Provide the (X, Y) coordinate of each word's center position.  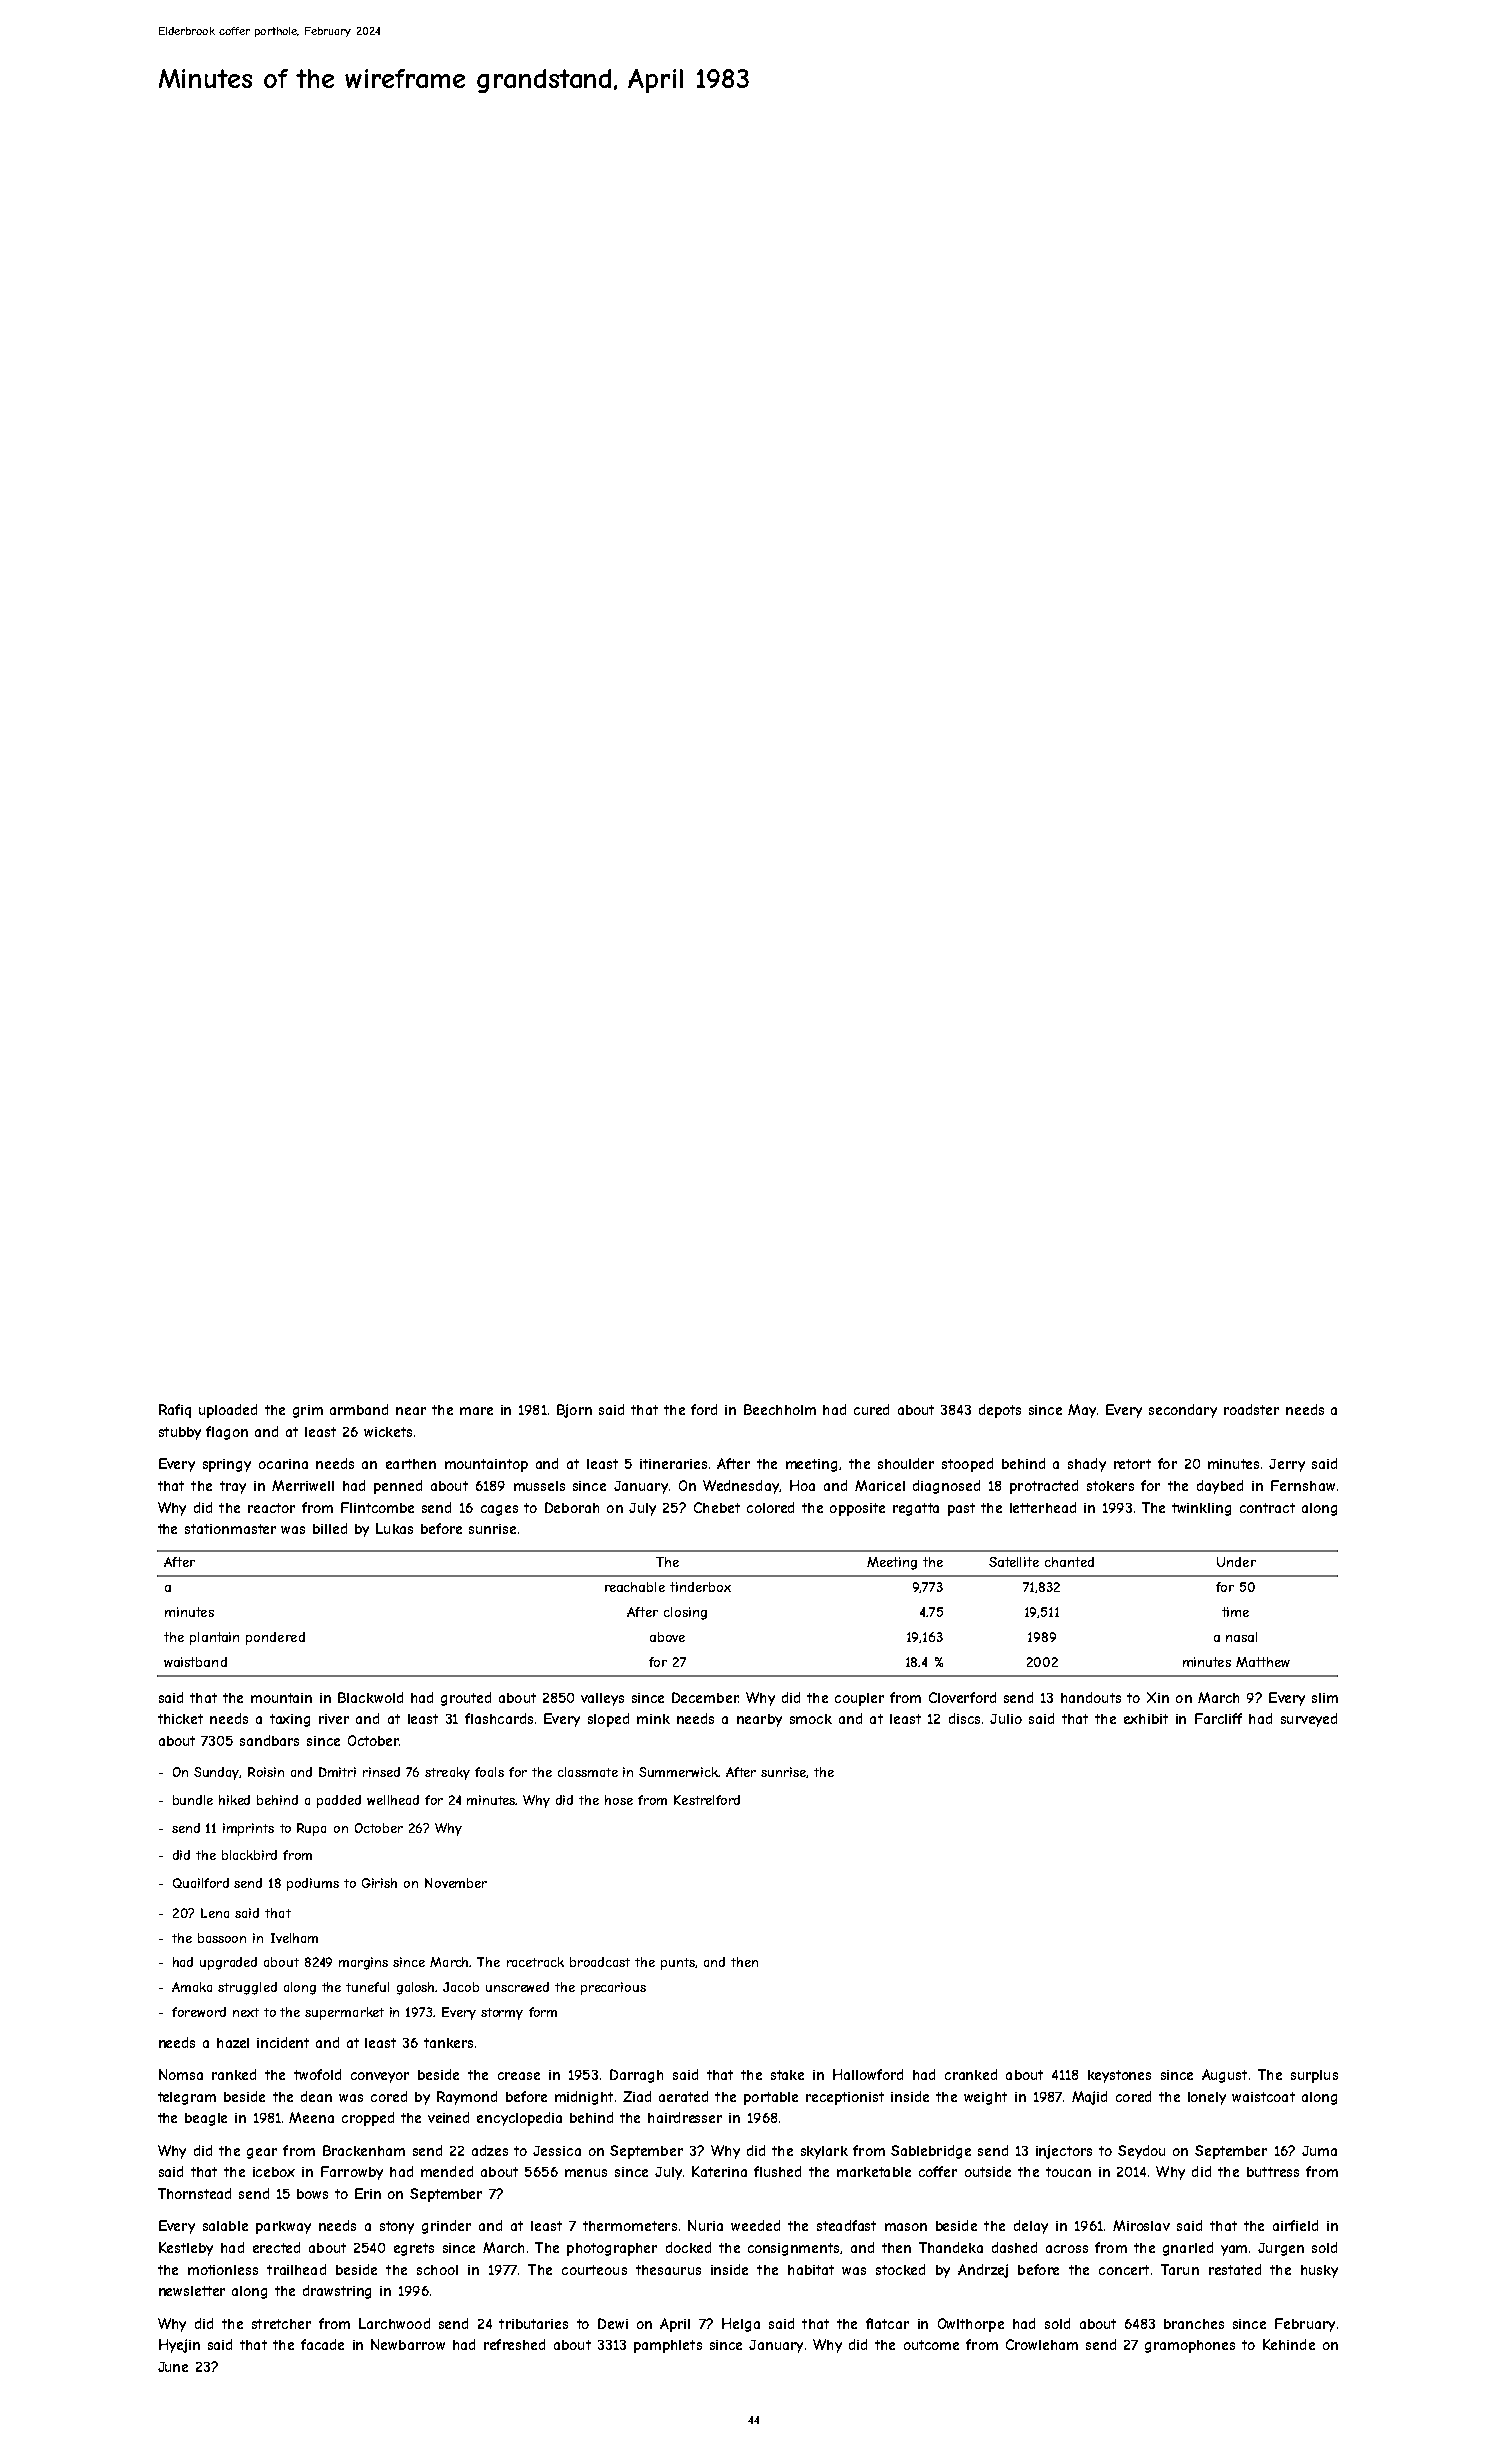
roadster (1251, 1409)
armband (359, 1409)
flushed (777, 2171)
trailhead (296, 2269)
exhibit (1146, 1719)
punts (678, 1964)
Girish (379, 1883)
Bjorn (574, 1411)
